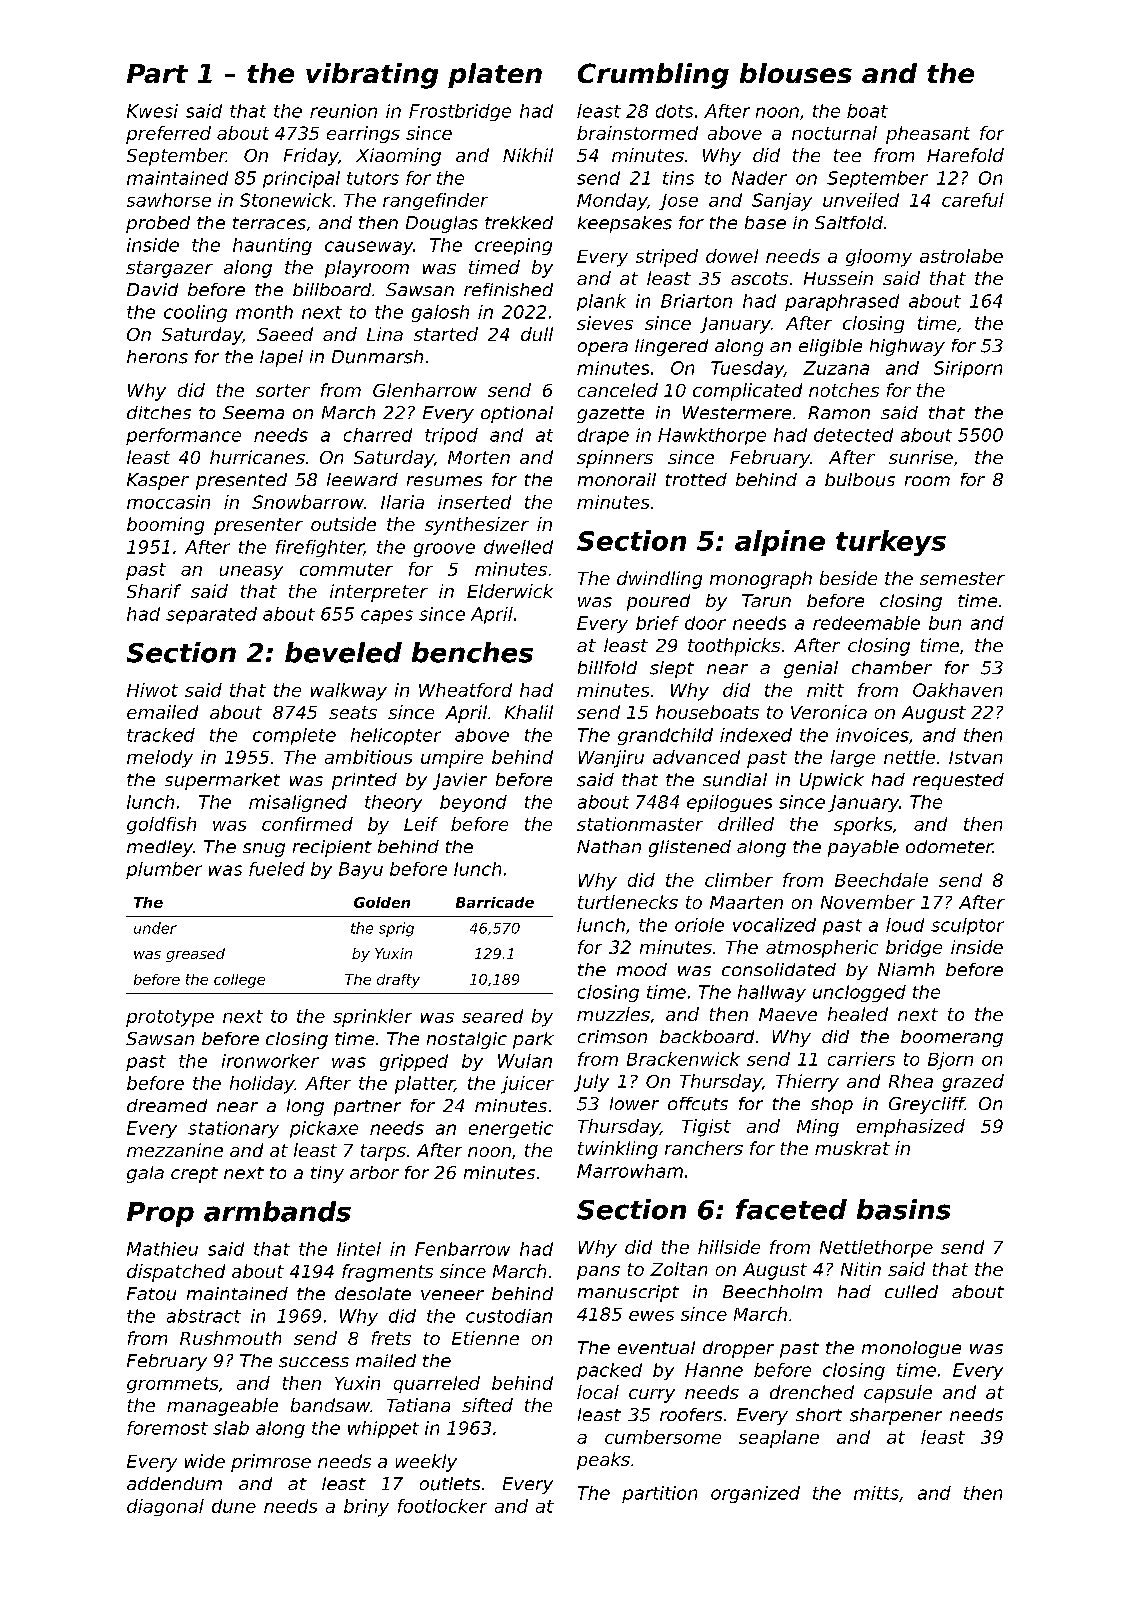 The width and height of the image is (1130, 1598). What do you see at coordinates (861, 200) in the image?
I see `unveiled` at bounding box center [861, 200].
